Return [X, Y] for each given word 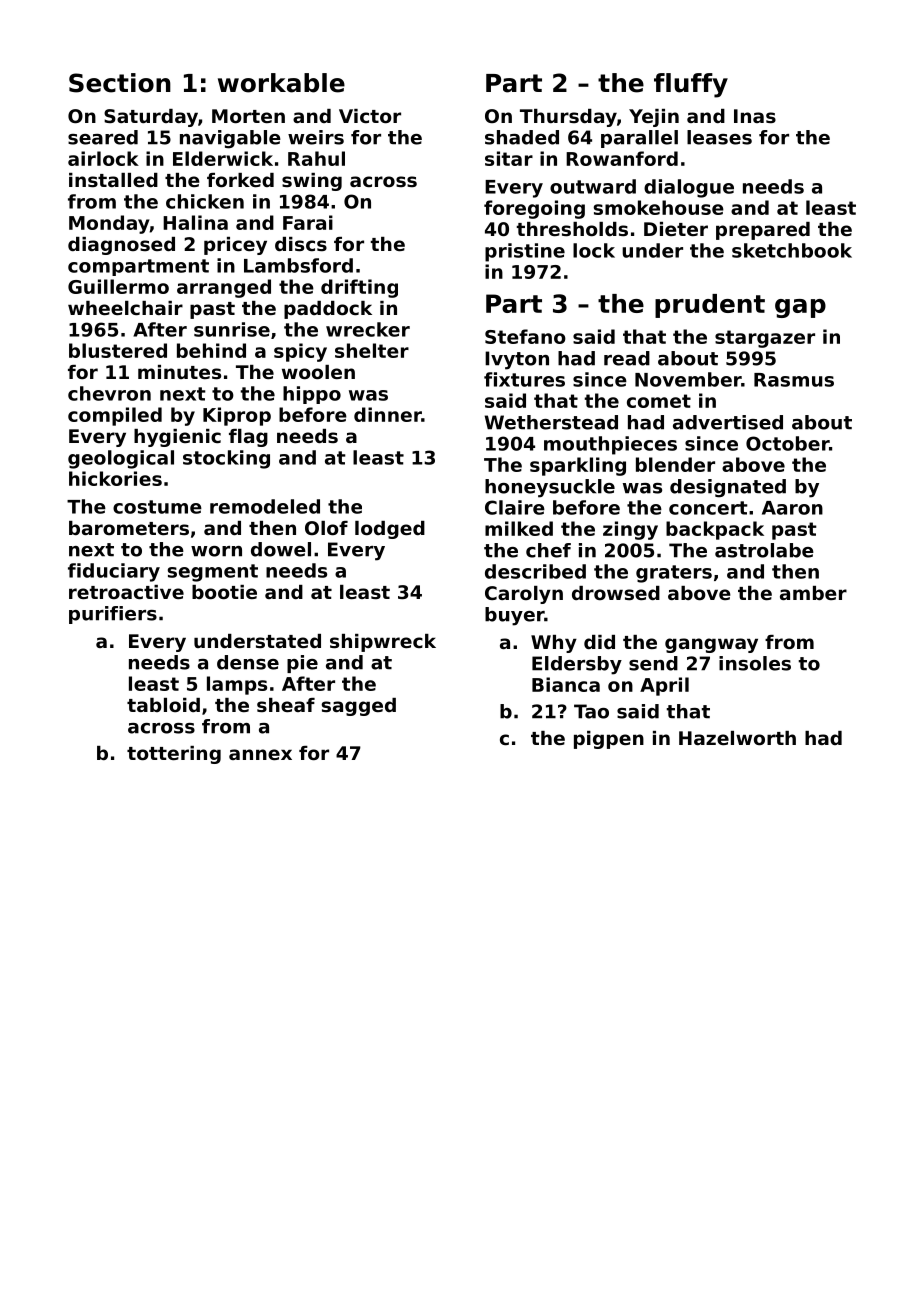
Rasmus [794, 380]
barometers [129, 528]
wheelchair [125, 308]
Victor [370, 116]
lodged [390, 530]
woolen [318, 372]
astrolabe [764, 550]
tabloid [163, 705]
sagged [358, 707]
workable [281, 83]
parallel [639, 139]
